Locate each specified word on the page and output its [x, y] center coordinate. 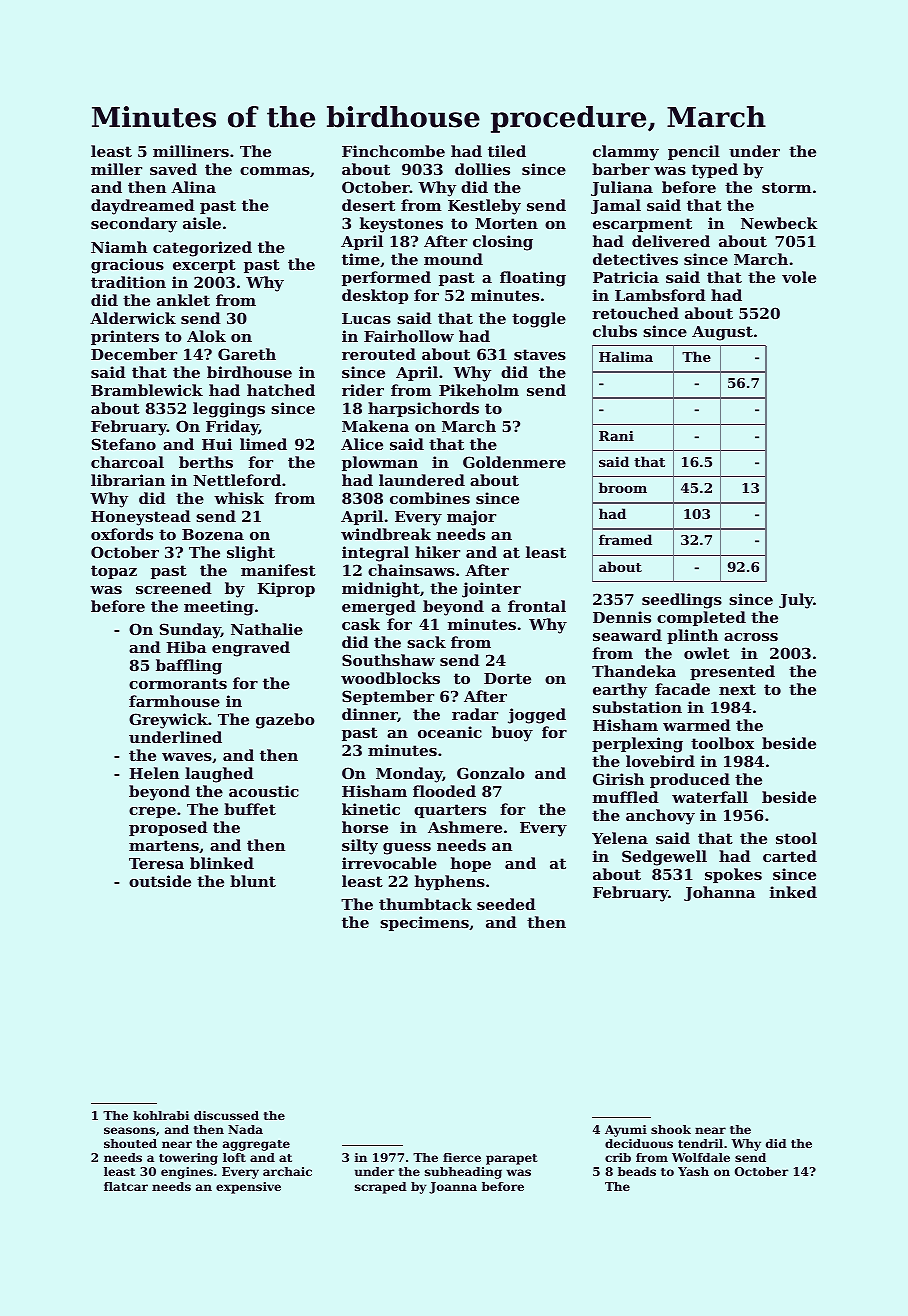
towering [188, 1159]
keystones [401, 225]
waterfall [710, 797]
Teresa [156, 863]
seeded [506, 904]
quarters [450, 811]
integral [375, 554]
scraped [381, 1188]
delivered [671, 241]
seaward [627, 635]
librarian [128, 480]
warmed [697, 725]
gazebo [285, 721]
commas [275, 171]
